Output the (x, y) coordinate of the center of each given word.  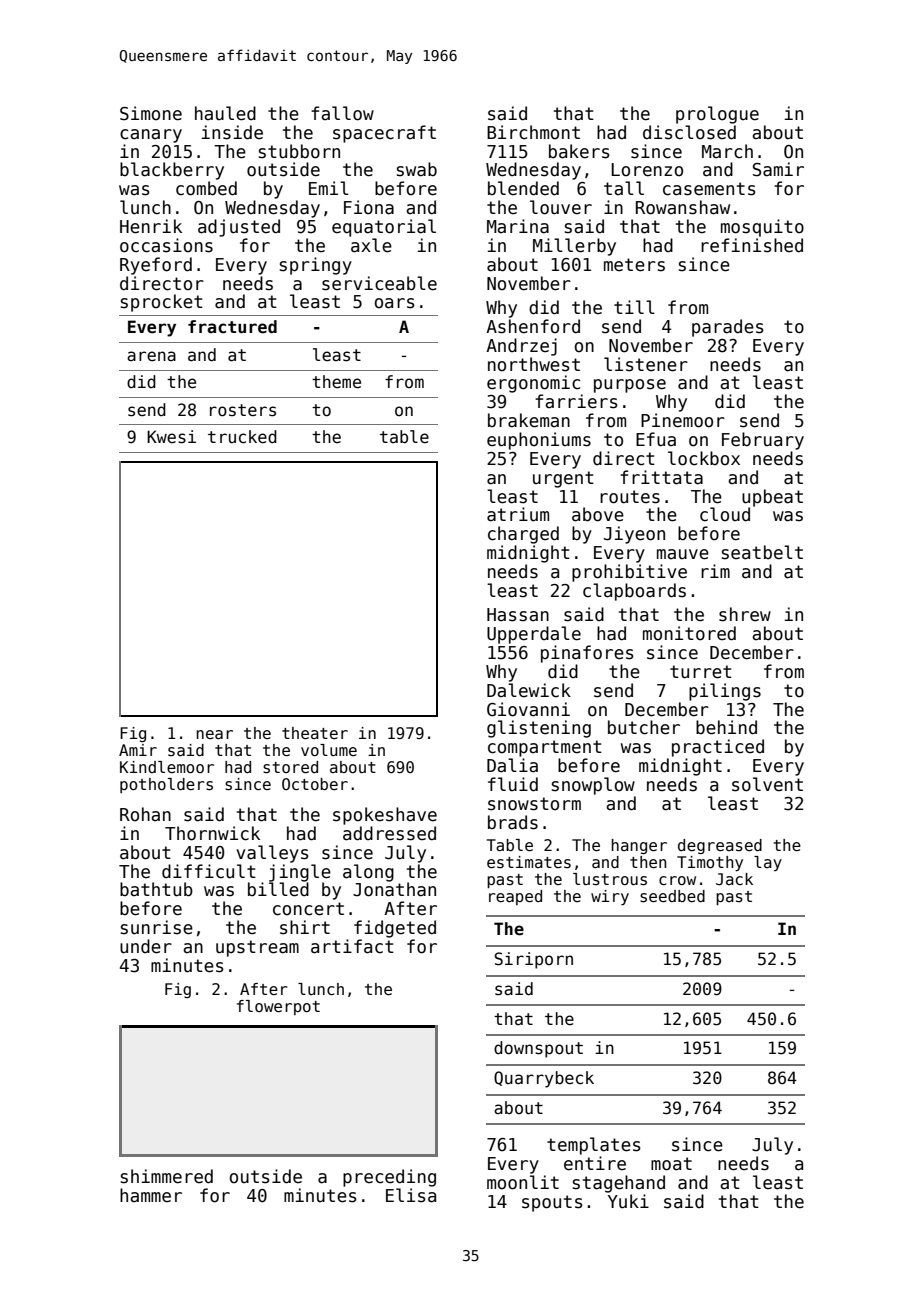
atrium (518, 514)
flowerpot (278, 1007)
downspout (538, 1049)
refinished (752, 245)
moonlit (523, 1182)
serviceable (379, 283)
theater (315, 733)
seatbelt (762, 552)
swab (417, 169)
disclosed (689, 132)
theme (336, 382)
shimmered (167, 1176)
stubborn (299, 151)
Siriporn (533, 960)
